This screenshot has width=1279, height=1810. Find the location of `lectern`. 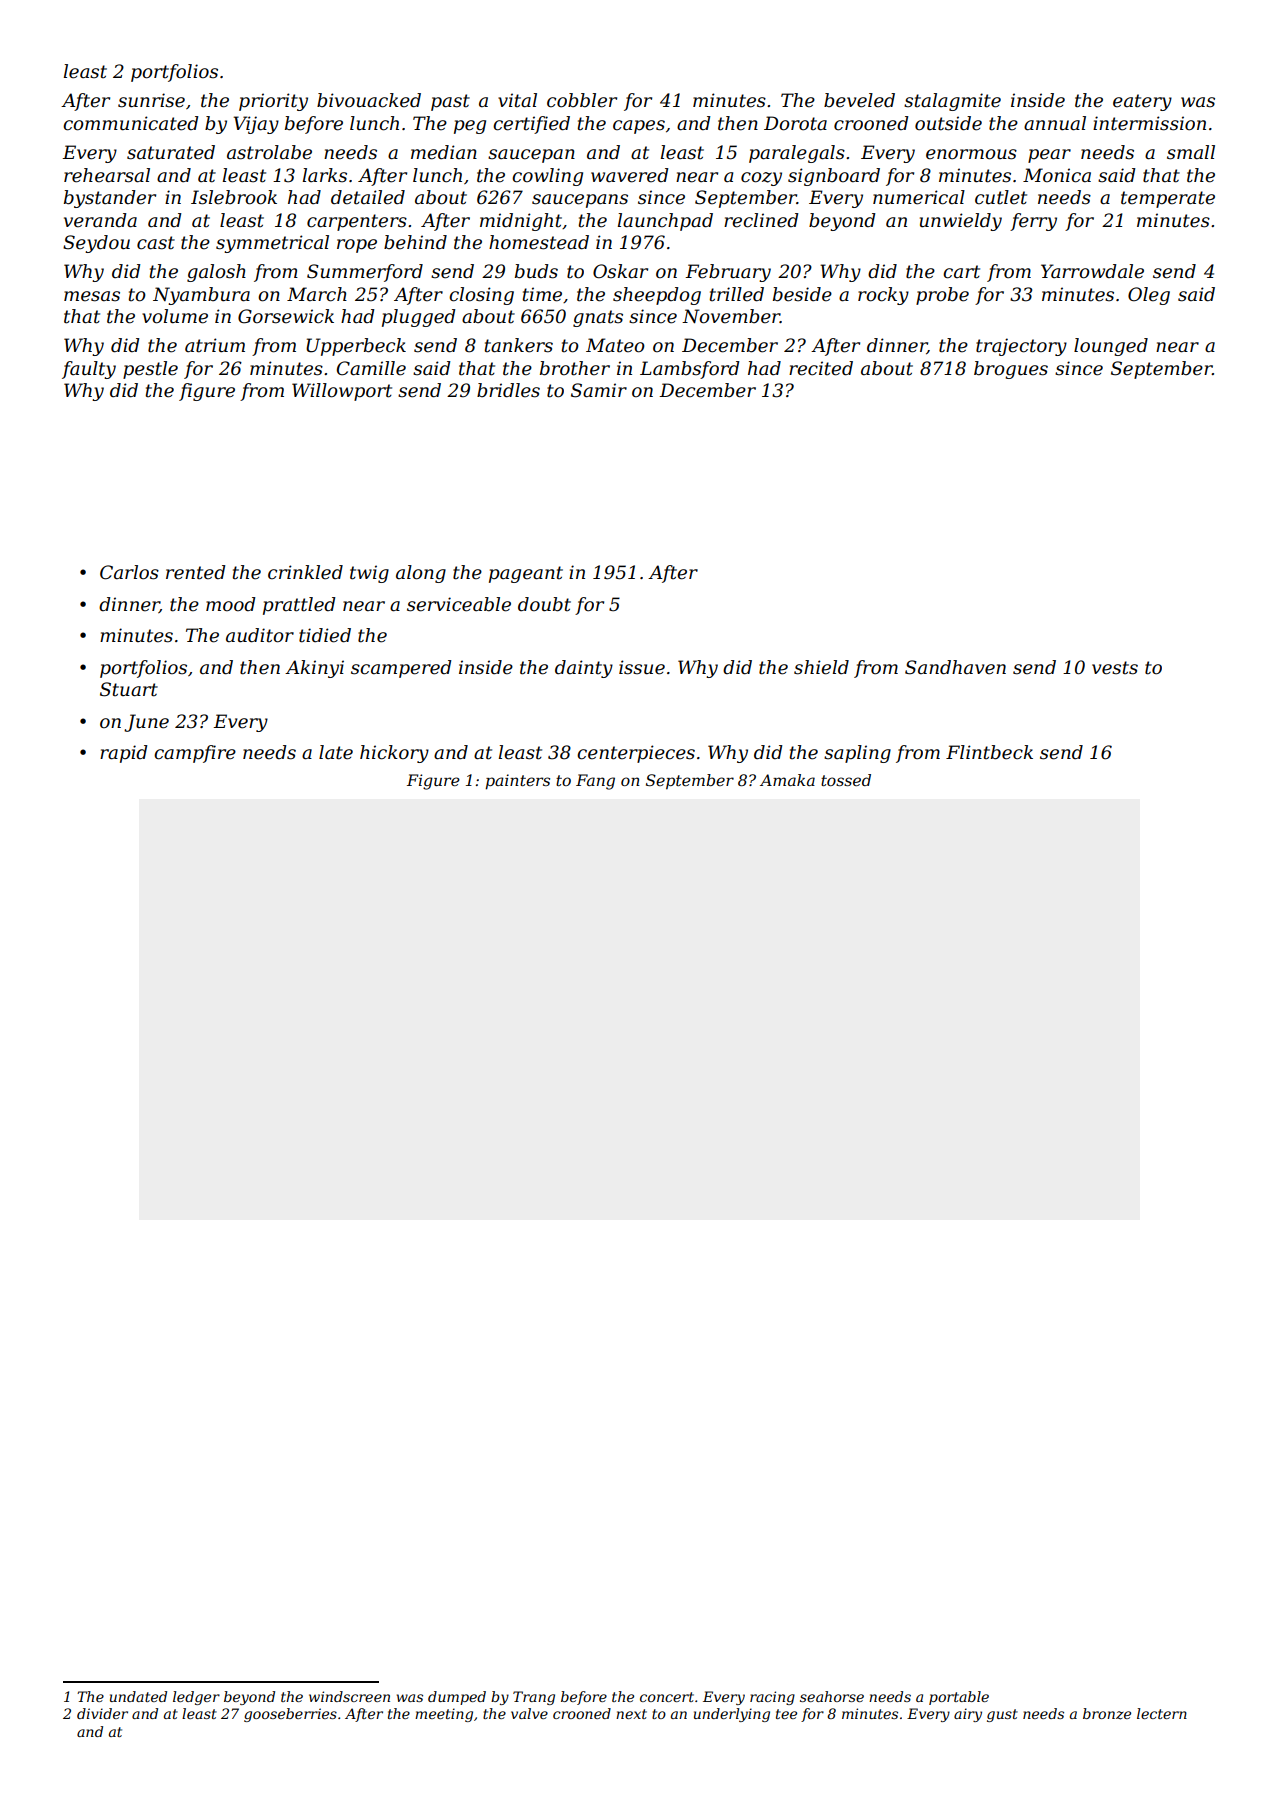

lectern is located at coordinates (1162, 1713).
